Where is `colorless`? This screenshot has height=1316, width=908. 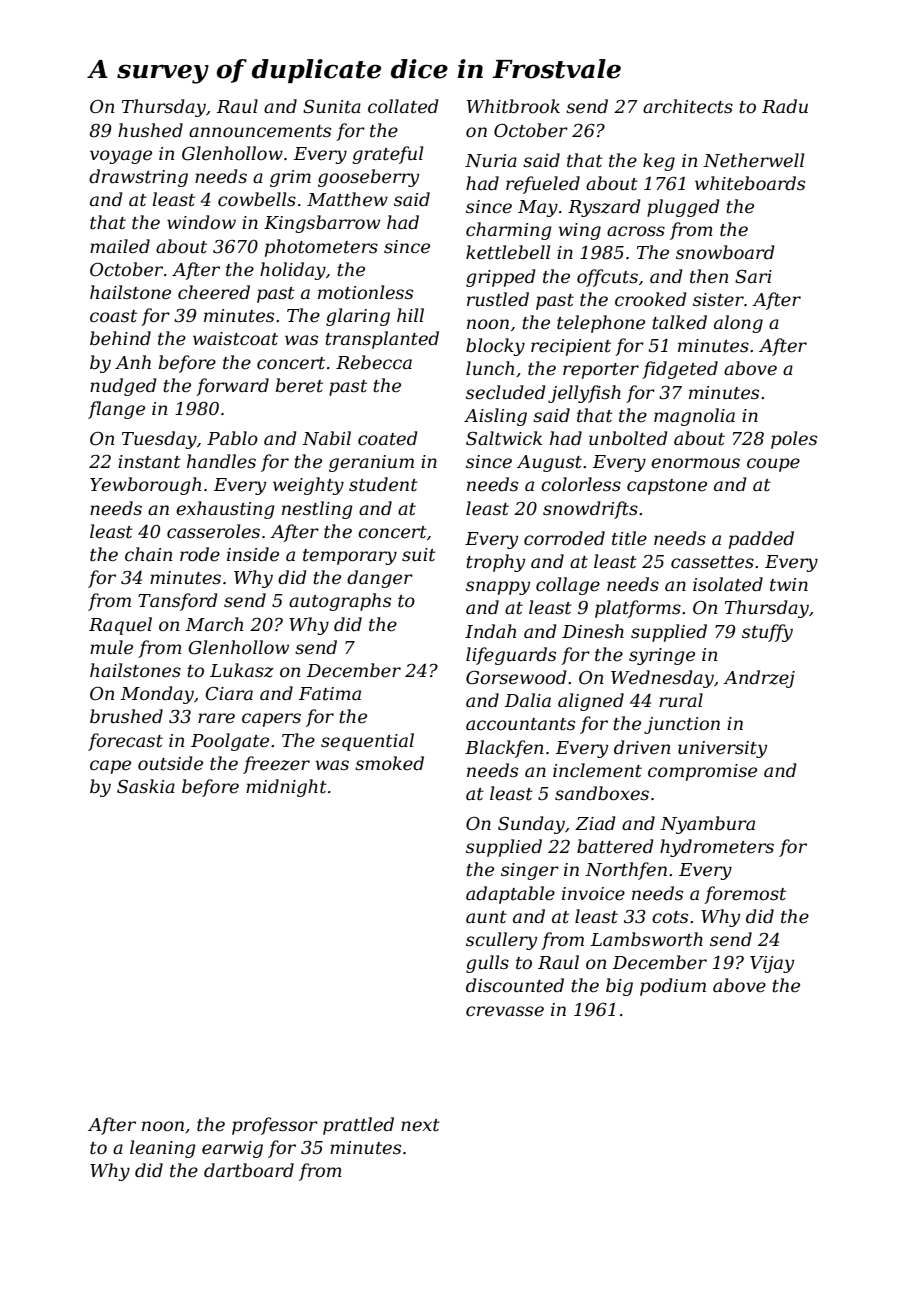 colorless is located at coordinates (581, 484).
